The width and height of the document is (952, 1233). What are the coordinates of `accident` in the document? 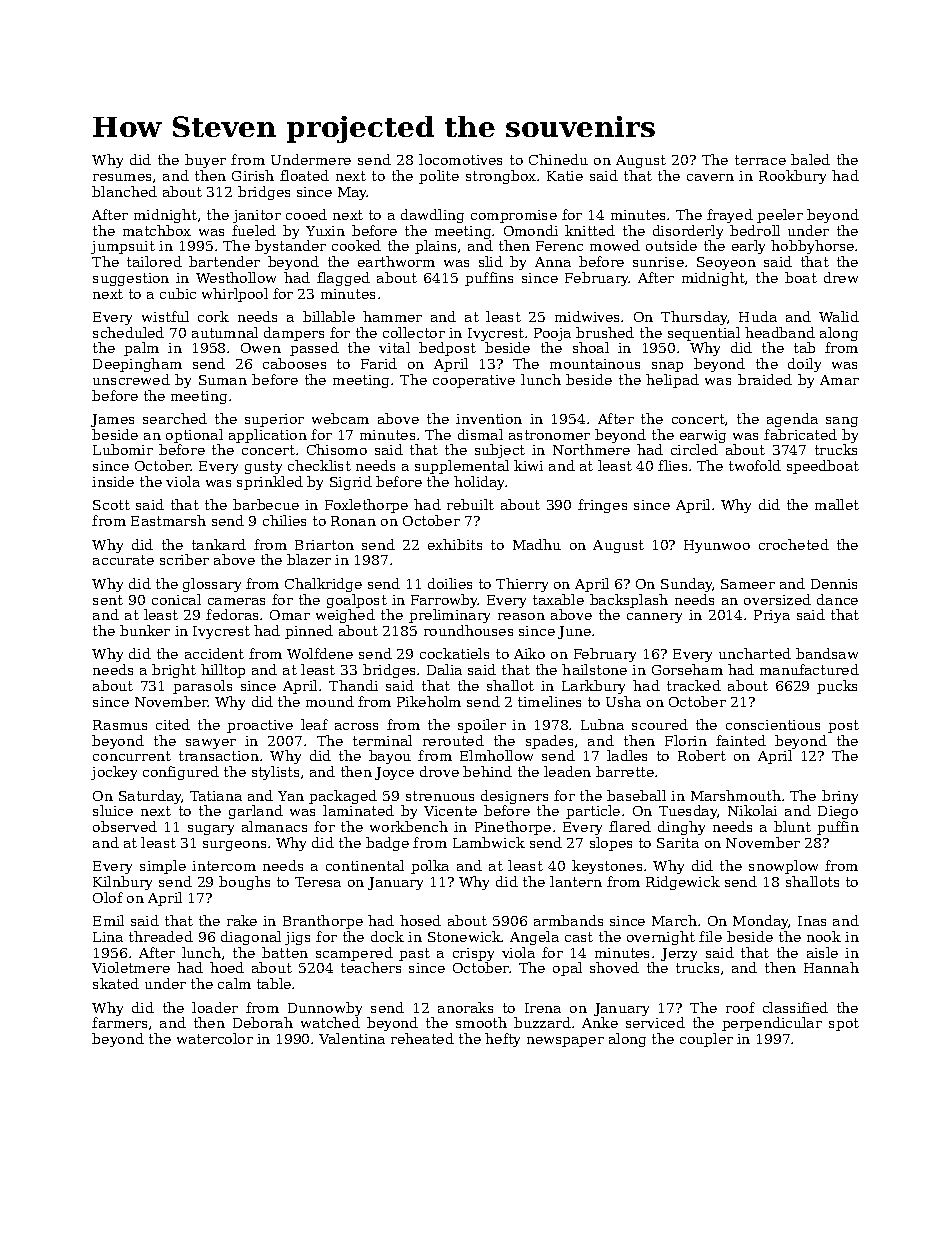 It's located at (214, 653).
